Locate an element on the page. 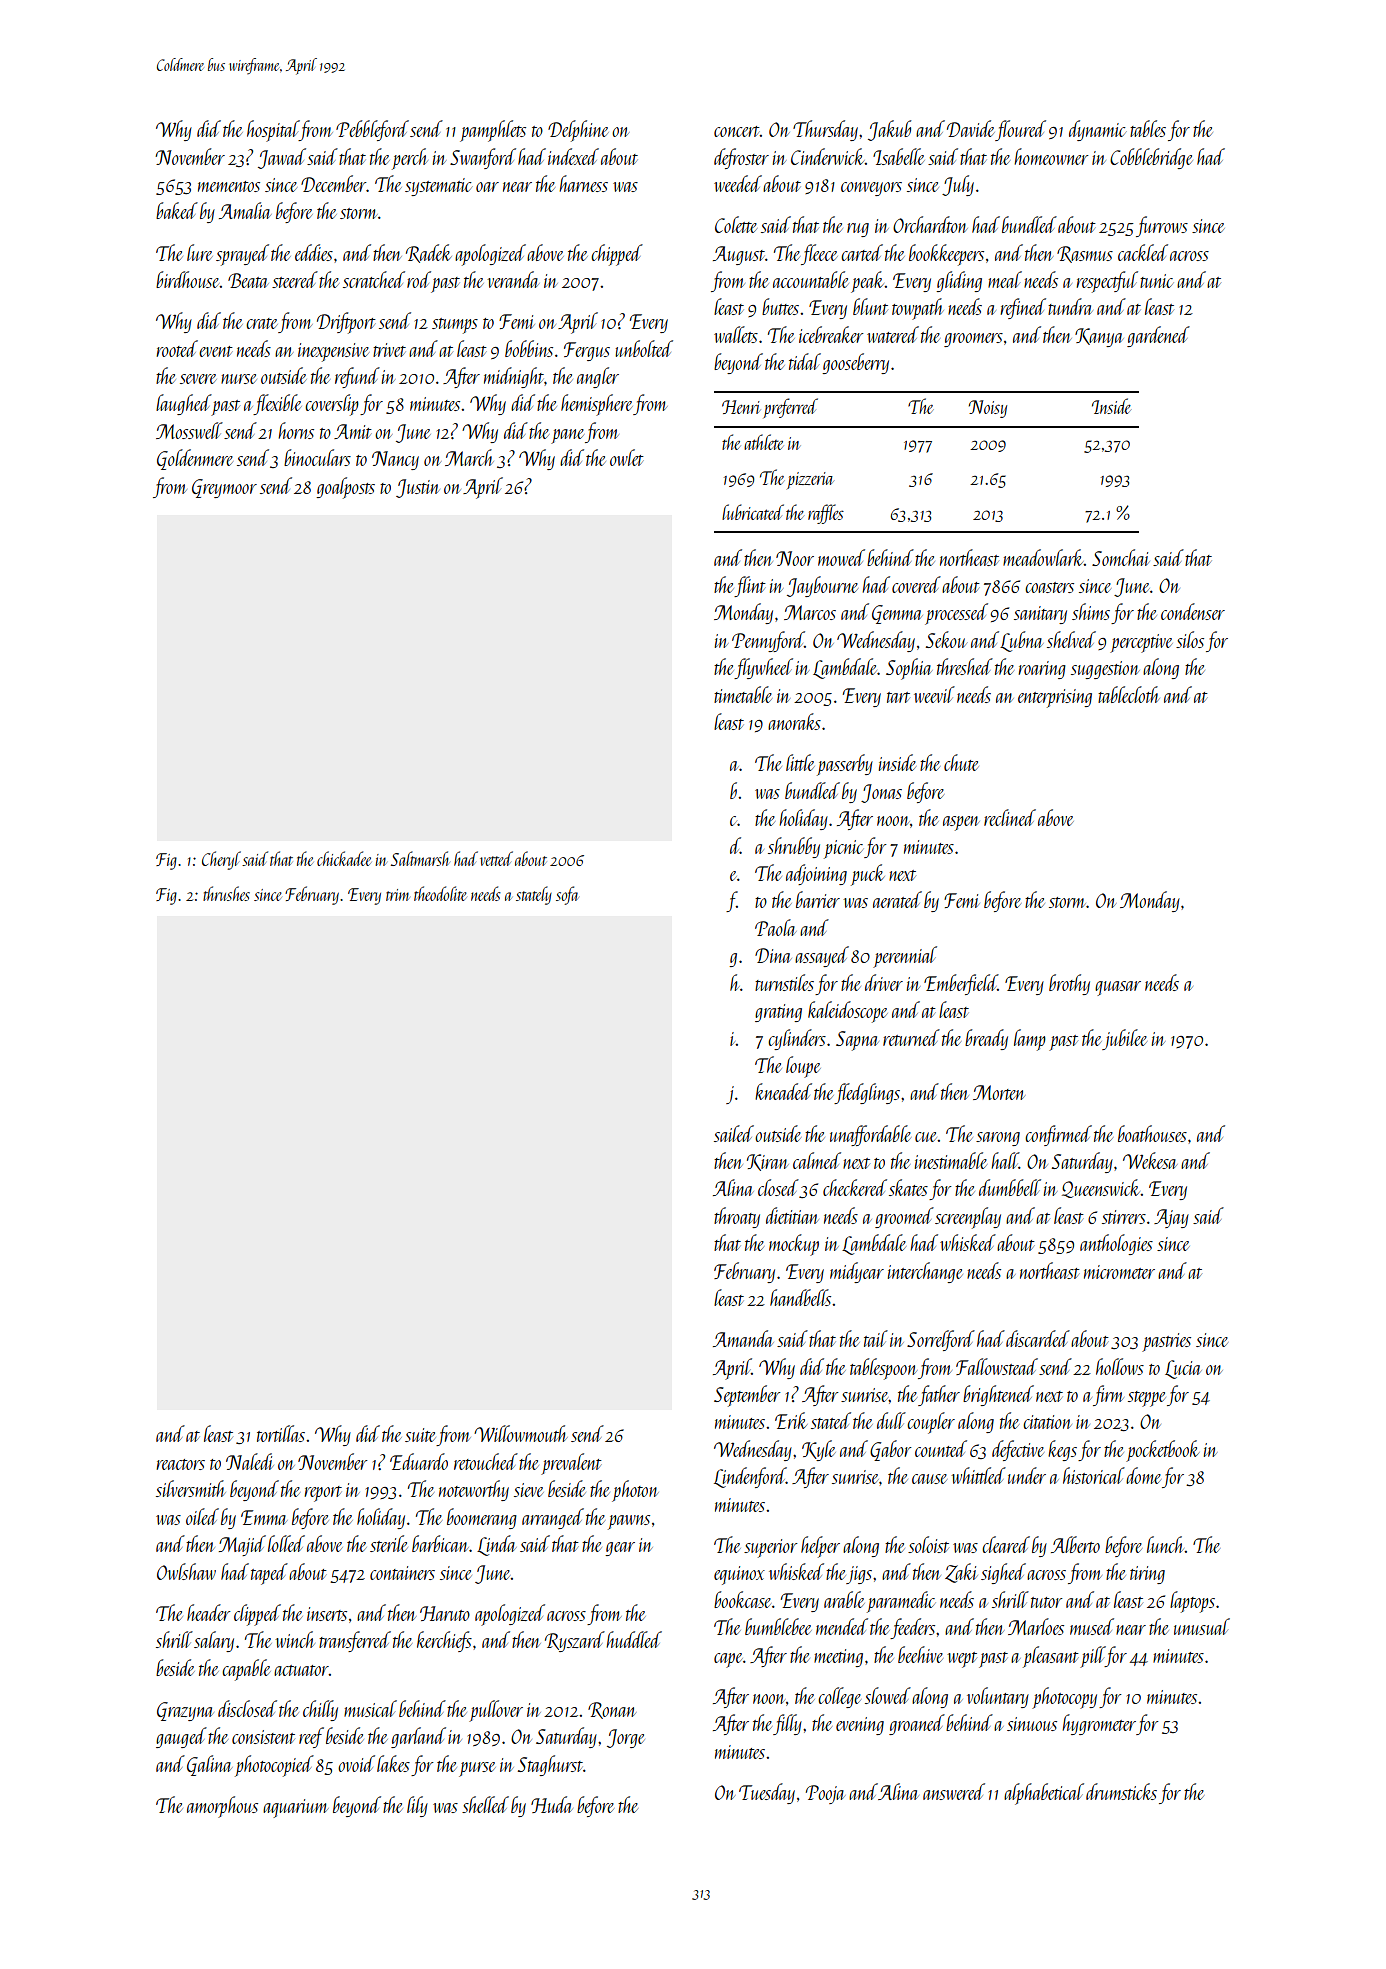 This page has width=1386, height=1969. stately is located at coordinates (534, 895).
